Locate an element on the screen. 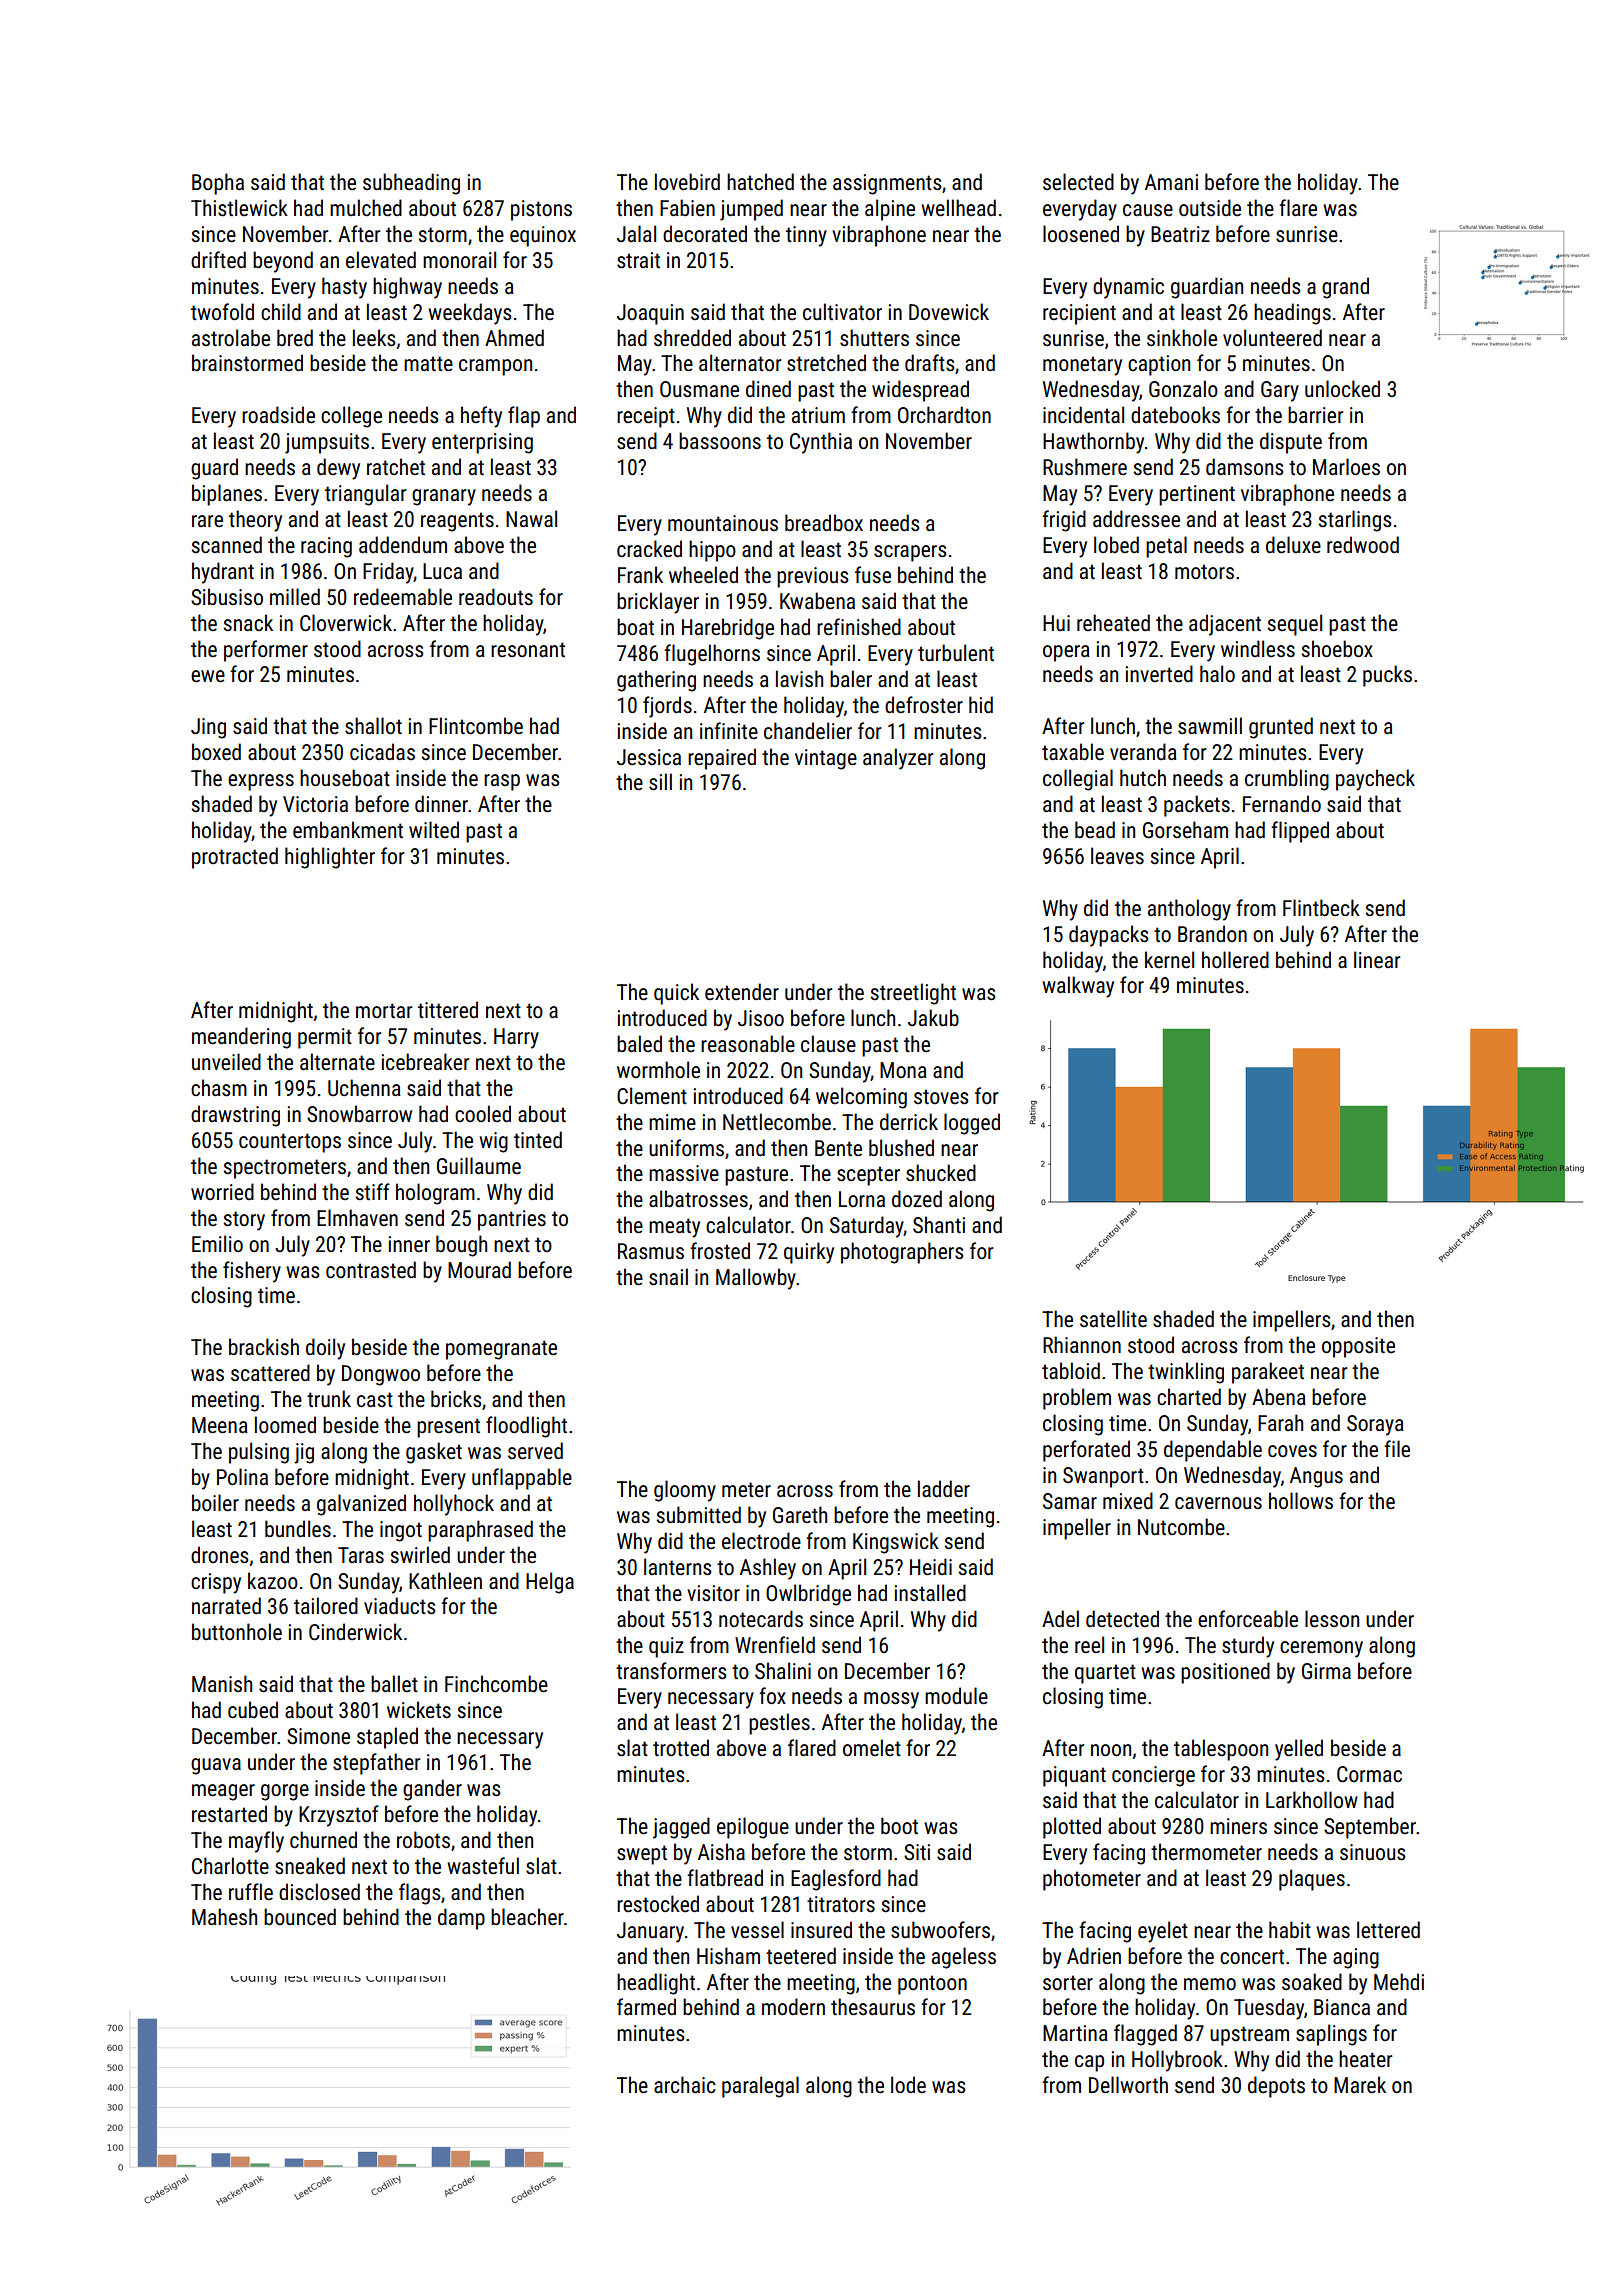 The image size is (1620, 2292). astrolabe is located at coordinates (231, 337).
